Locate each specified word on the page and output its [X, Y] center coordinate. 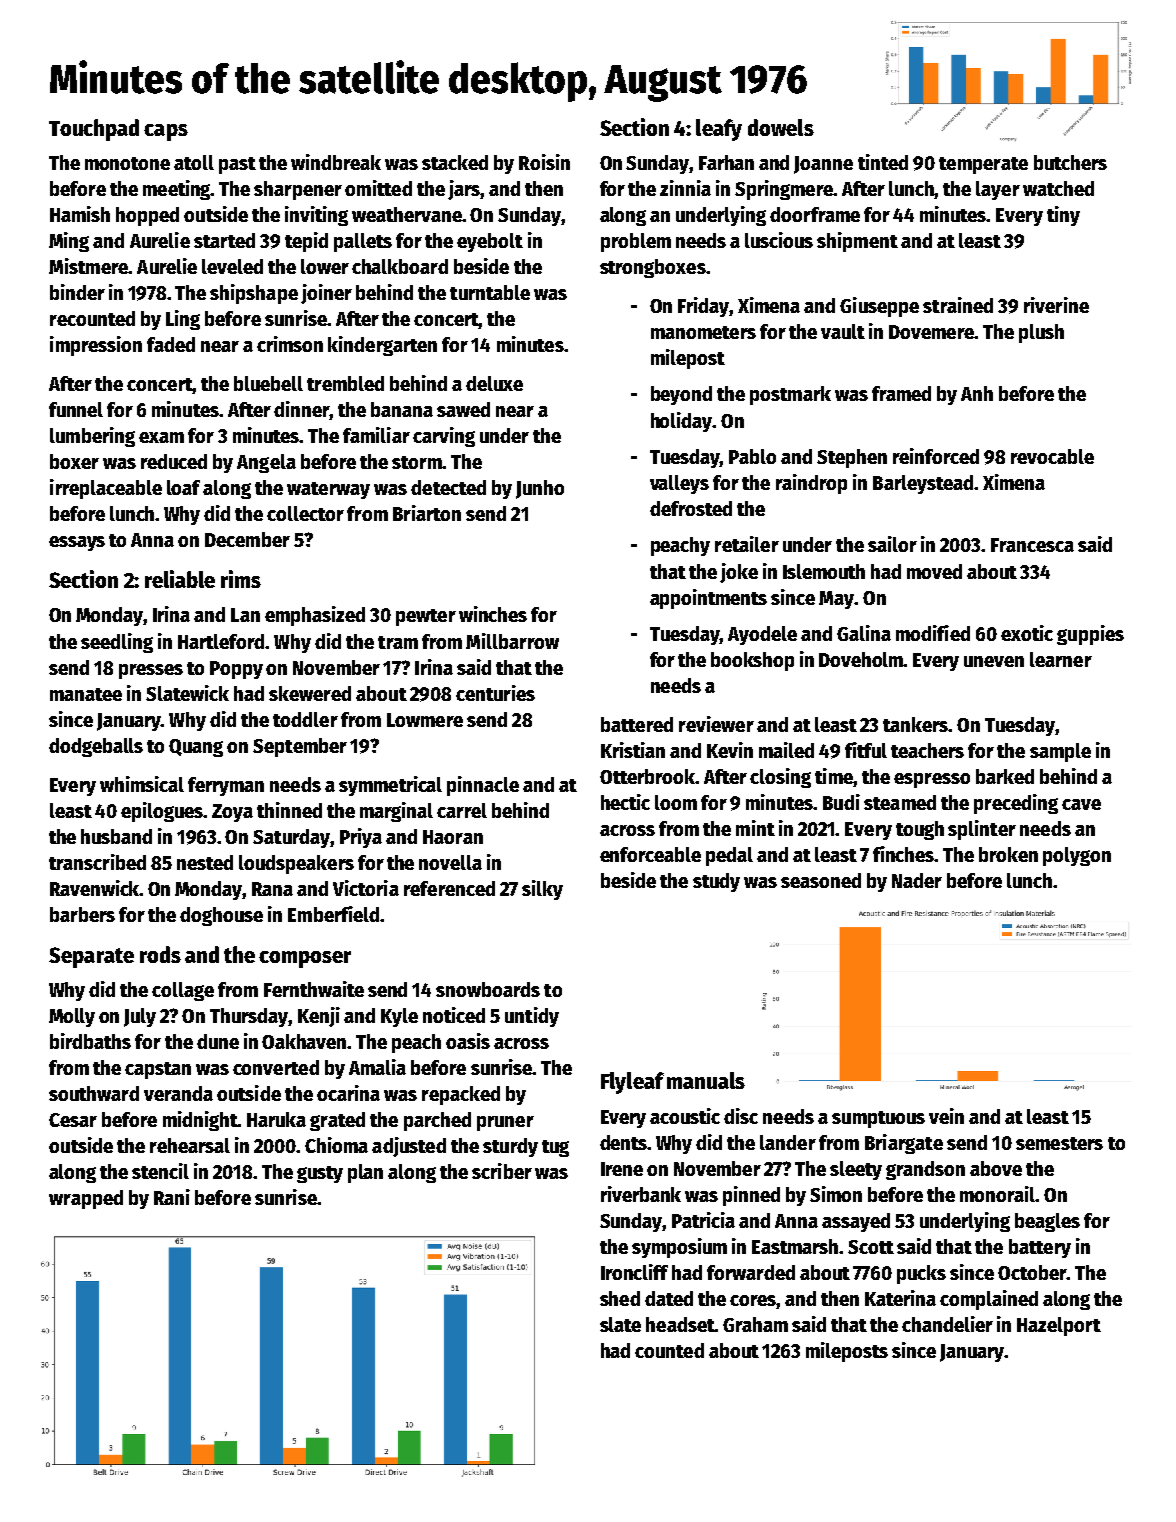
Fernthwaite [314, 989]
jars [464, 190]
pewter [426, 617]
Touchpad [94, 130]
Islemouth [824, 571]
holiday [682, 422]
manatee [86, 694]
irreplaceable [106, 489]
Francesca [1032, 545]
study [716, 882]
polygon [1077, 856]
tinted [883, 162]
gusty [320, 1174]
